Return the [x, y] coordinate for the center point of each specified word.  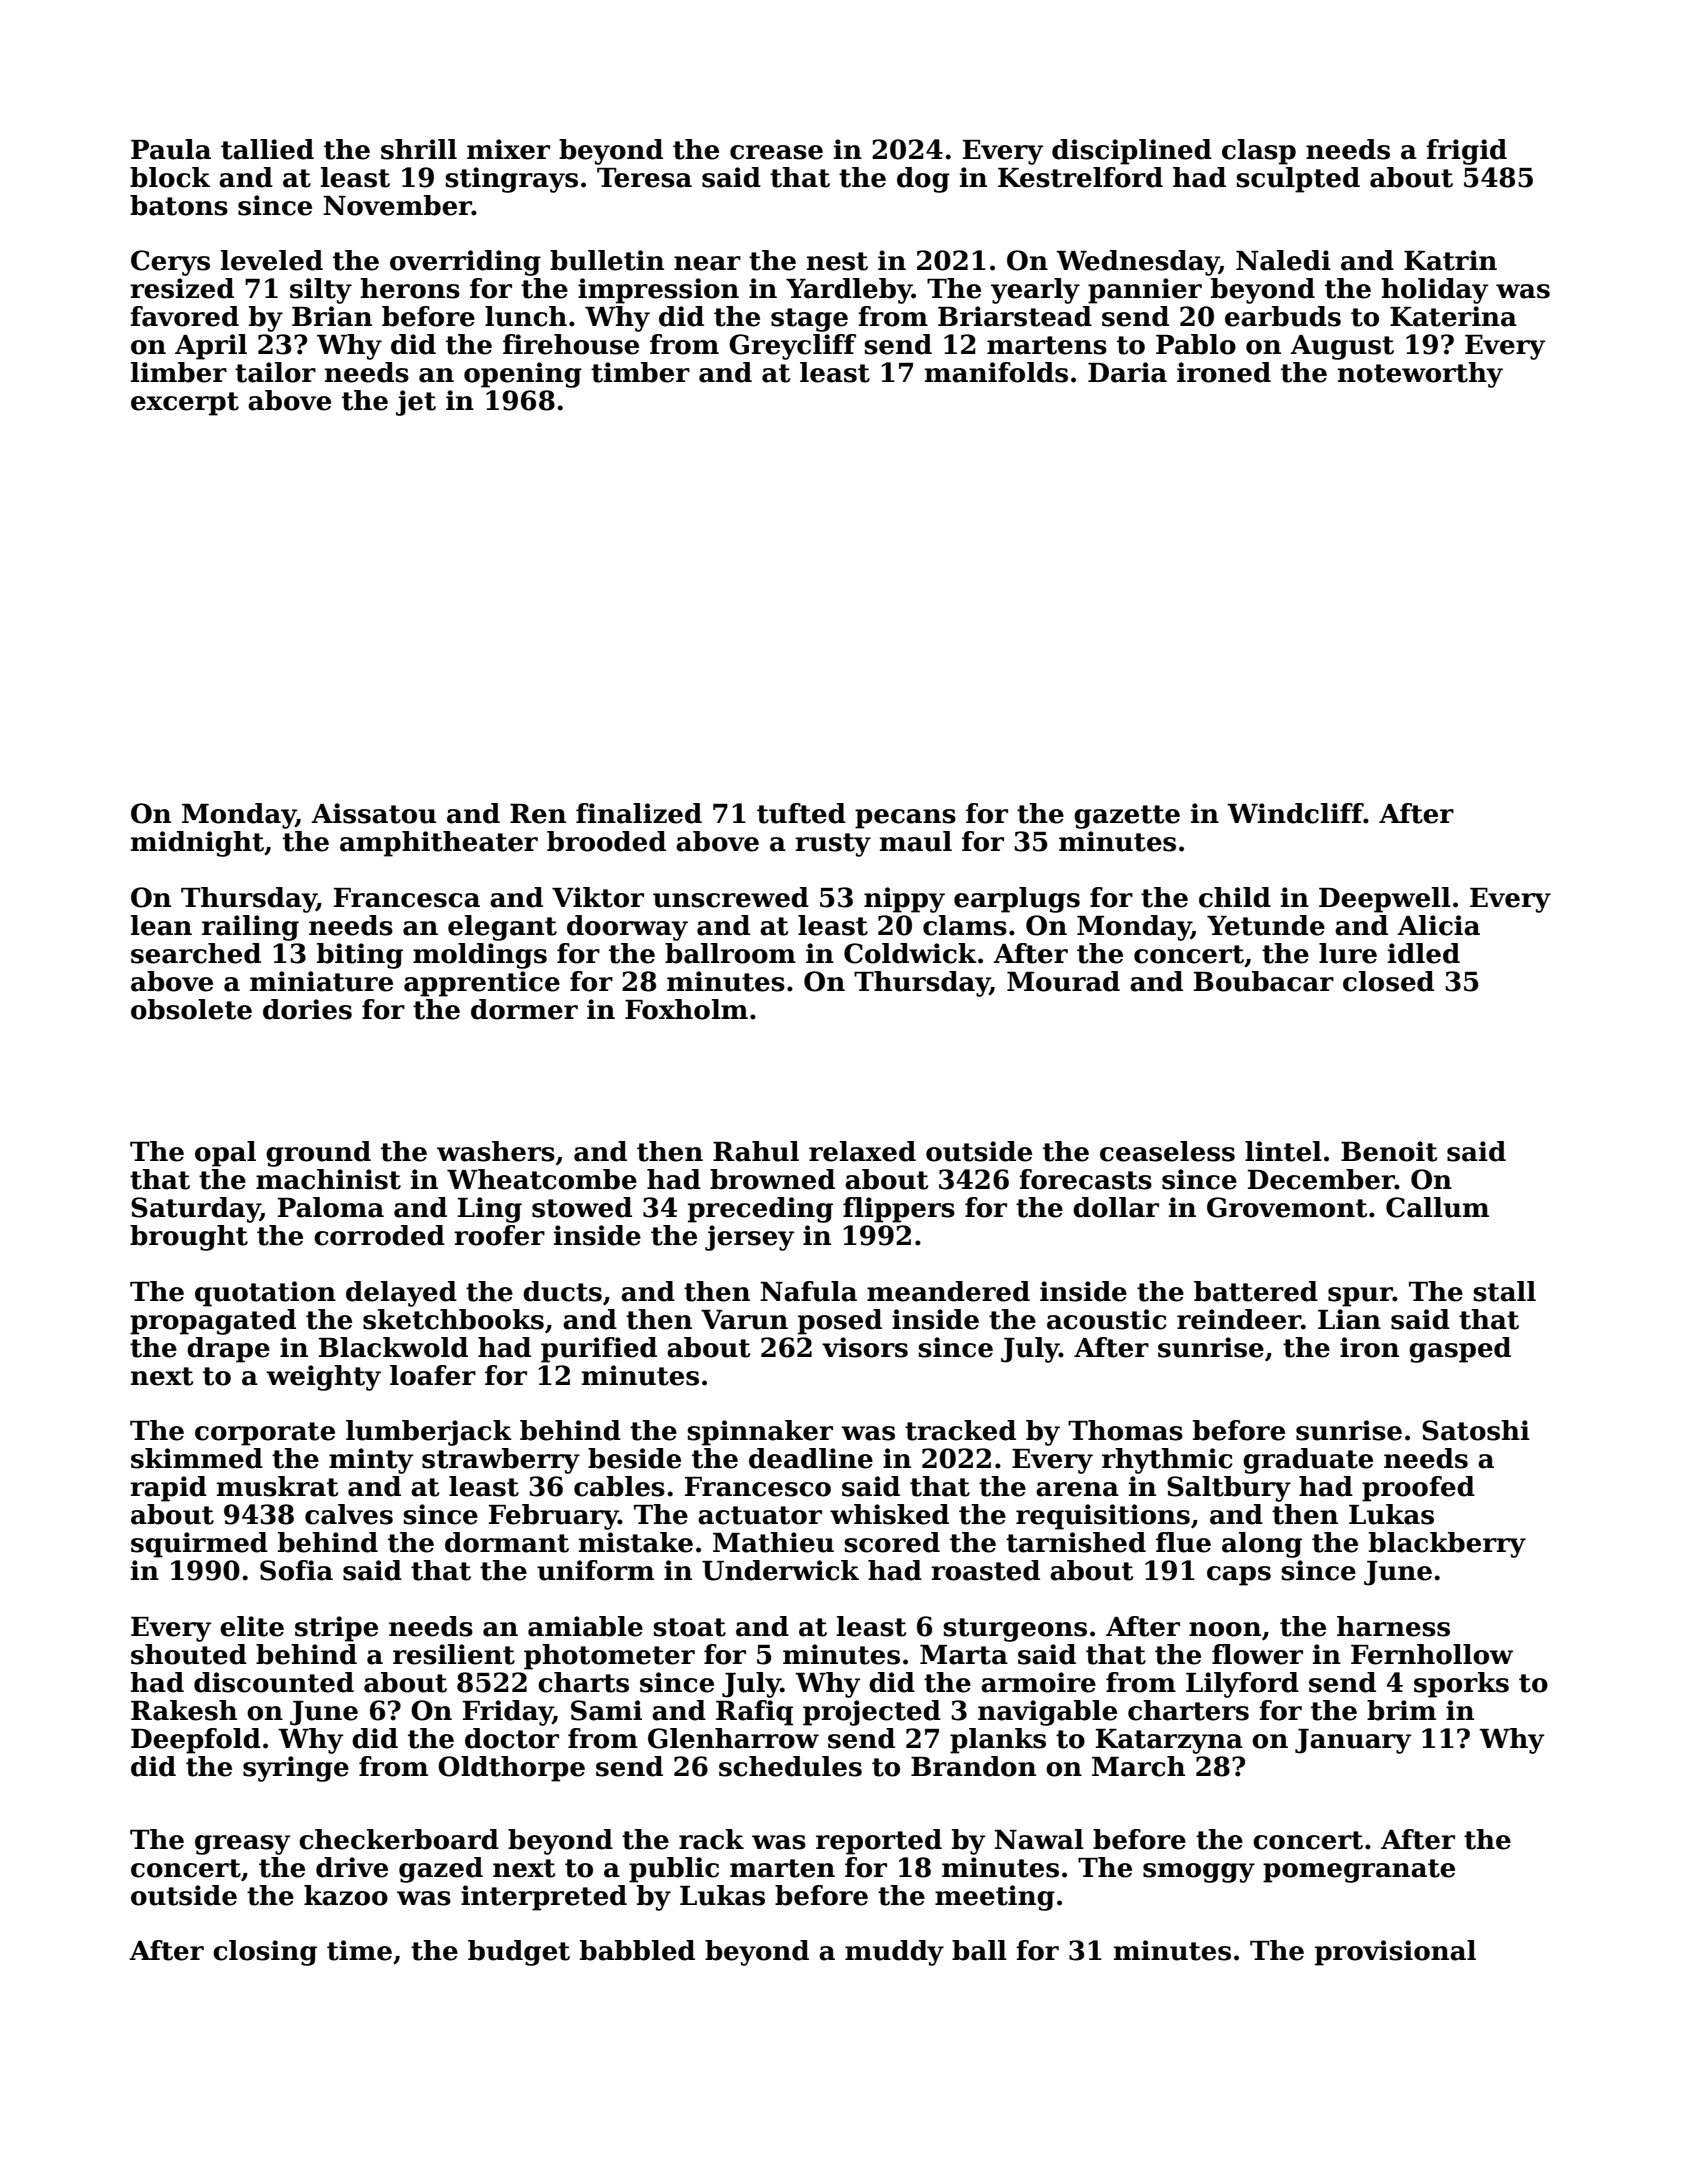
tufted [801, 813]
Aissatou [373, 813]
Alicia [1438, 925]
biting [360, 956]
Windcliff [1295, 813]
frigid [1466, 152]
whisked [889, 1514]
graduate [1308, 1461]
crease [776, 152]
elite [252, 1626]
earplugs [1017, 900]
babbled [637, 1950]
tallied [267, 149]
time [359, 1950]
